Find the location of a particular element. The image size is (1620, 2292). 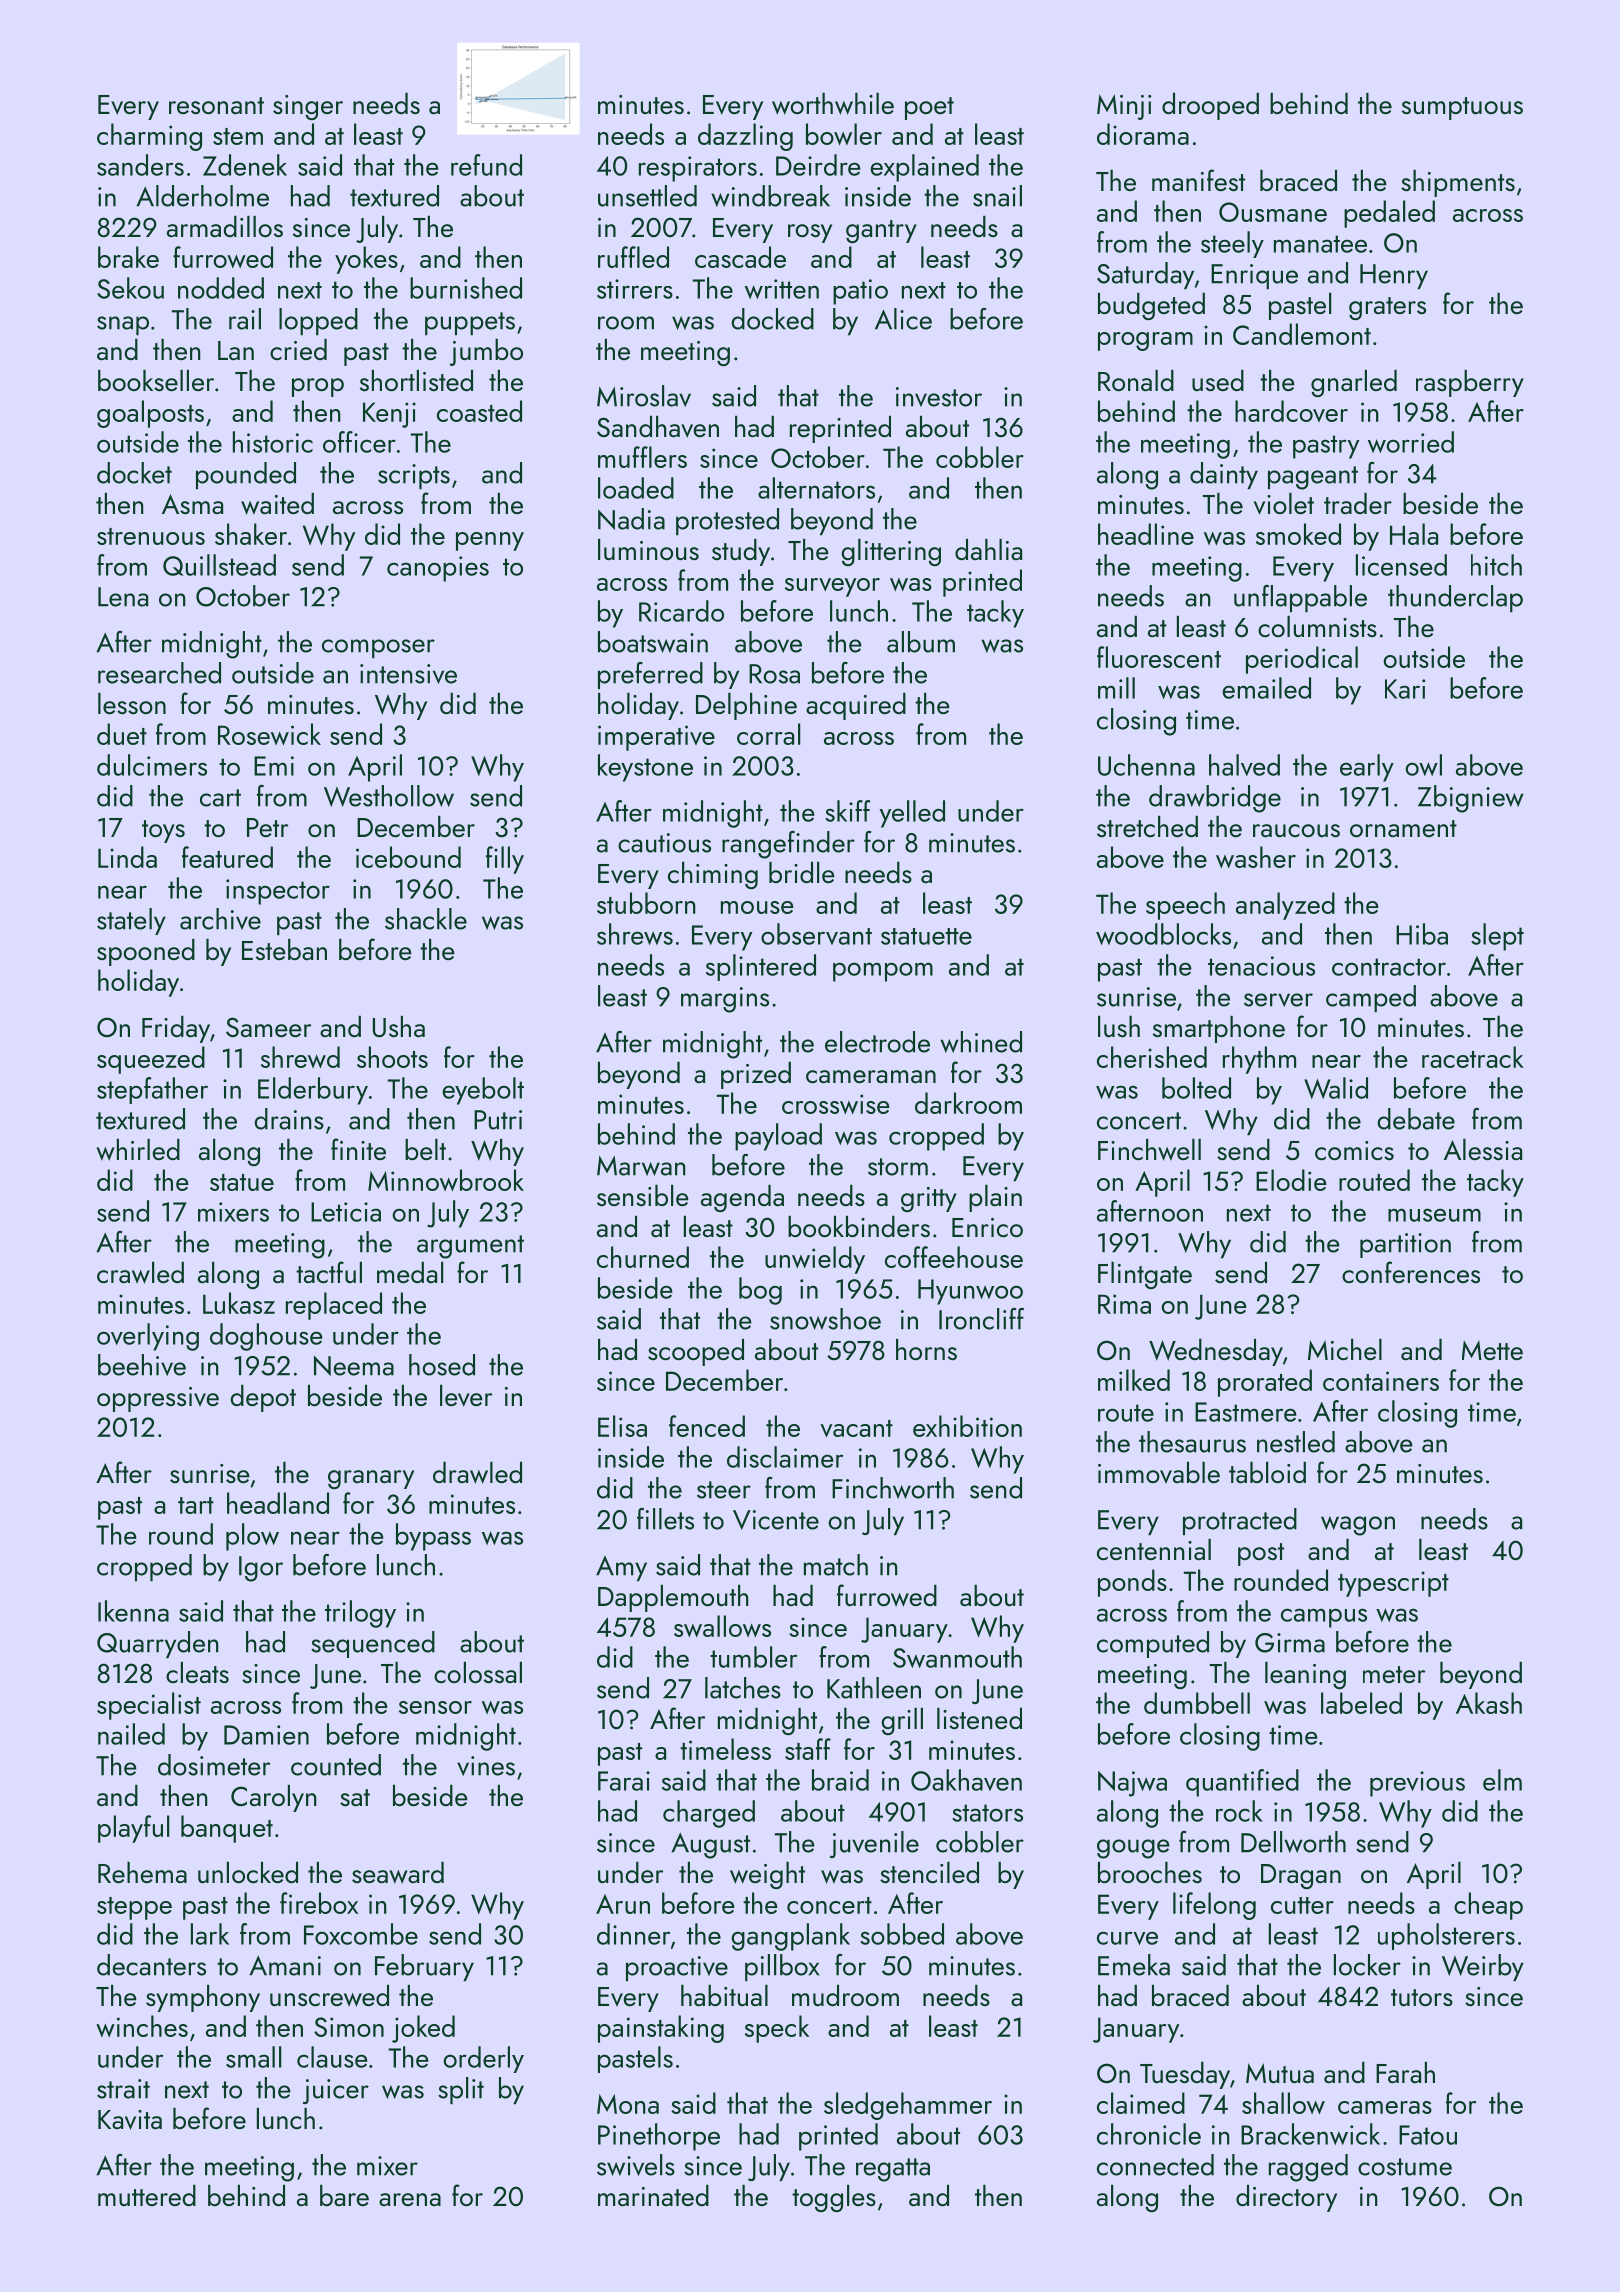

muttered is located at coordinates (147, 2195).
